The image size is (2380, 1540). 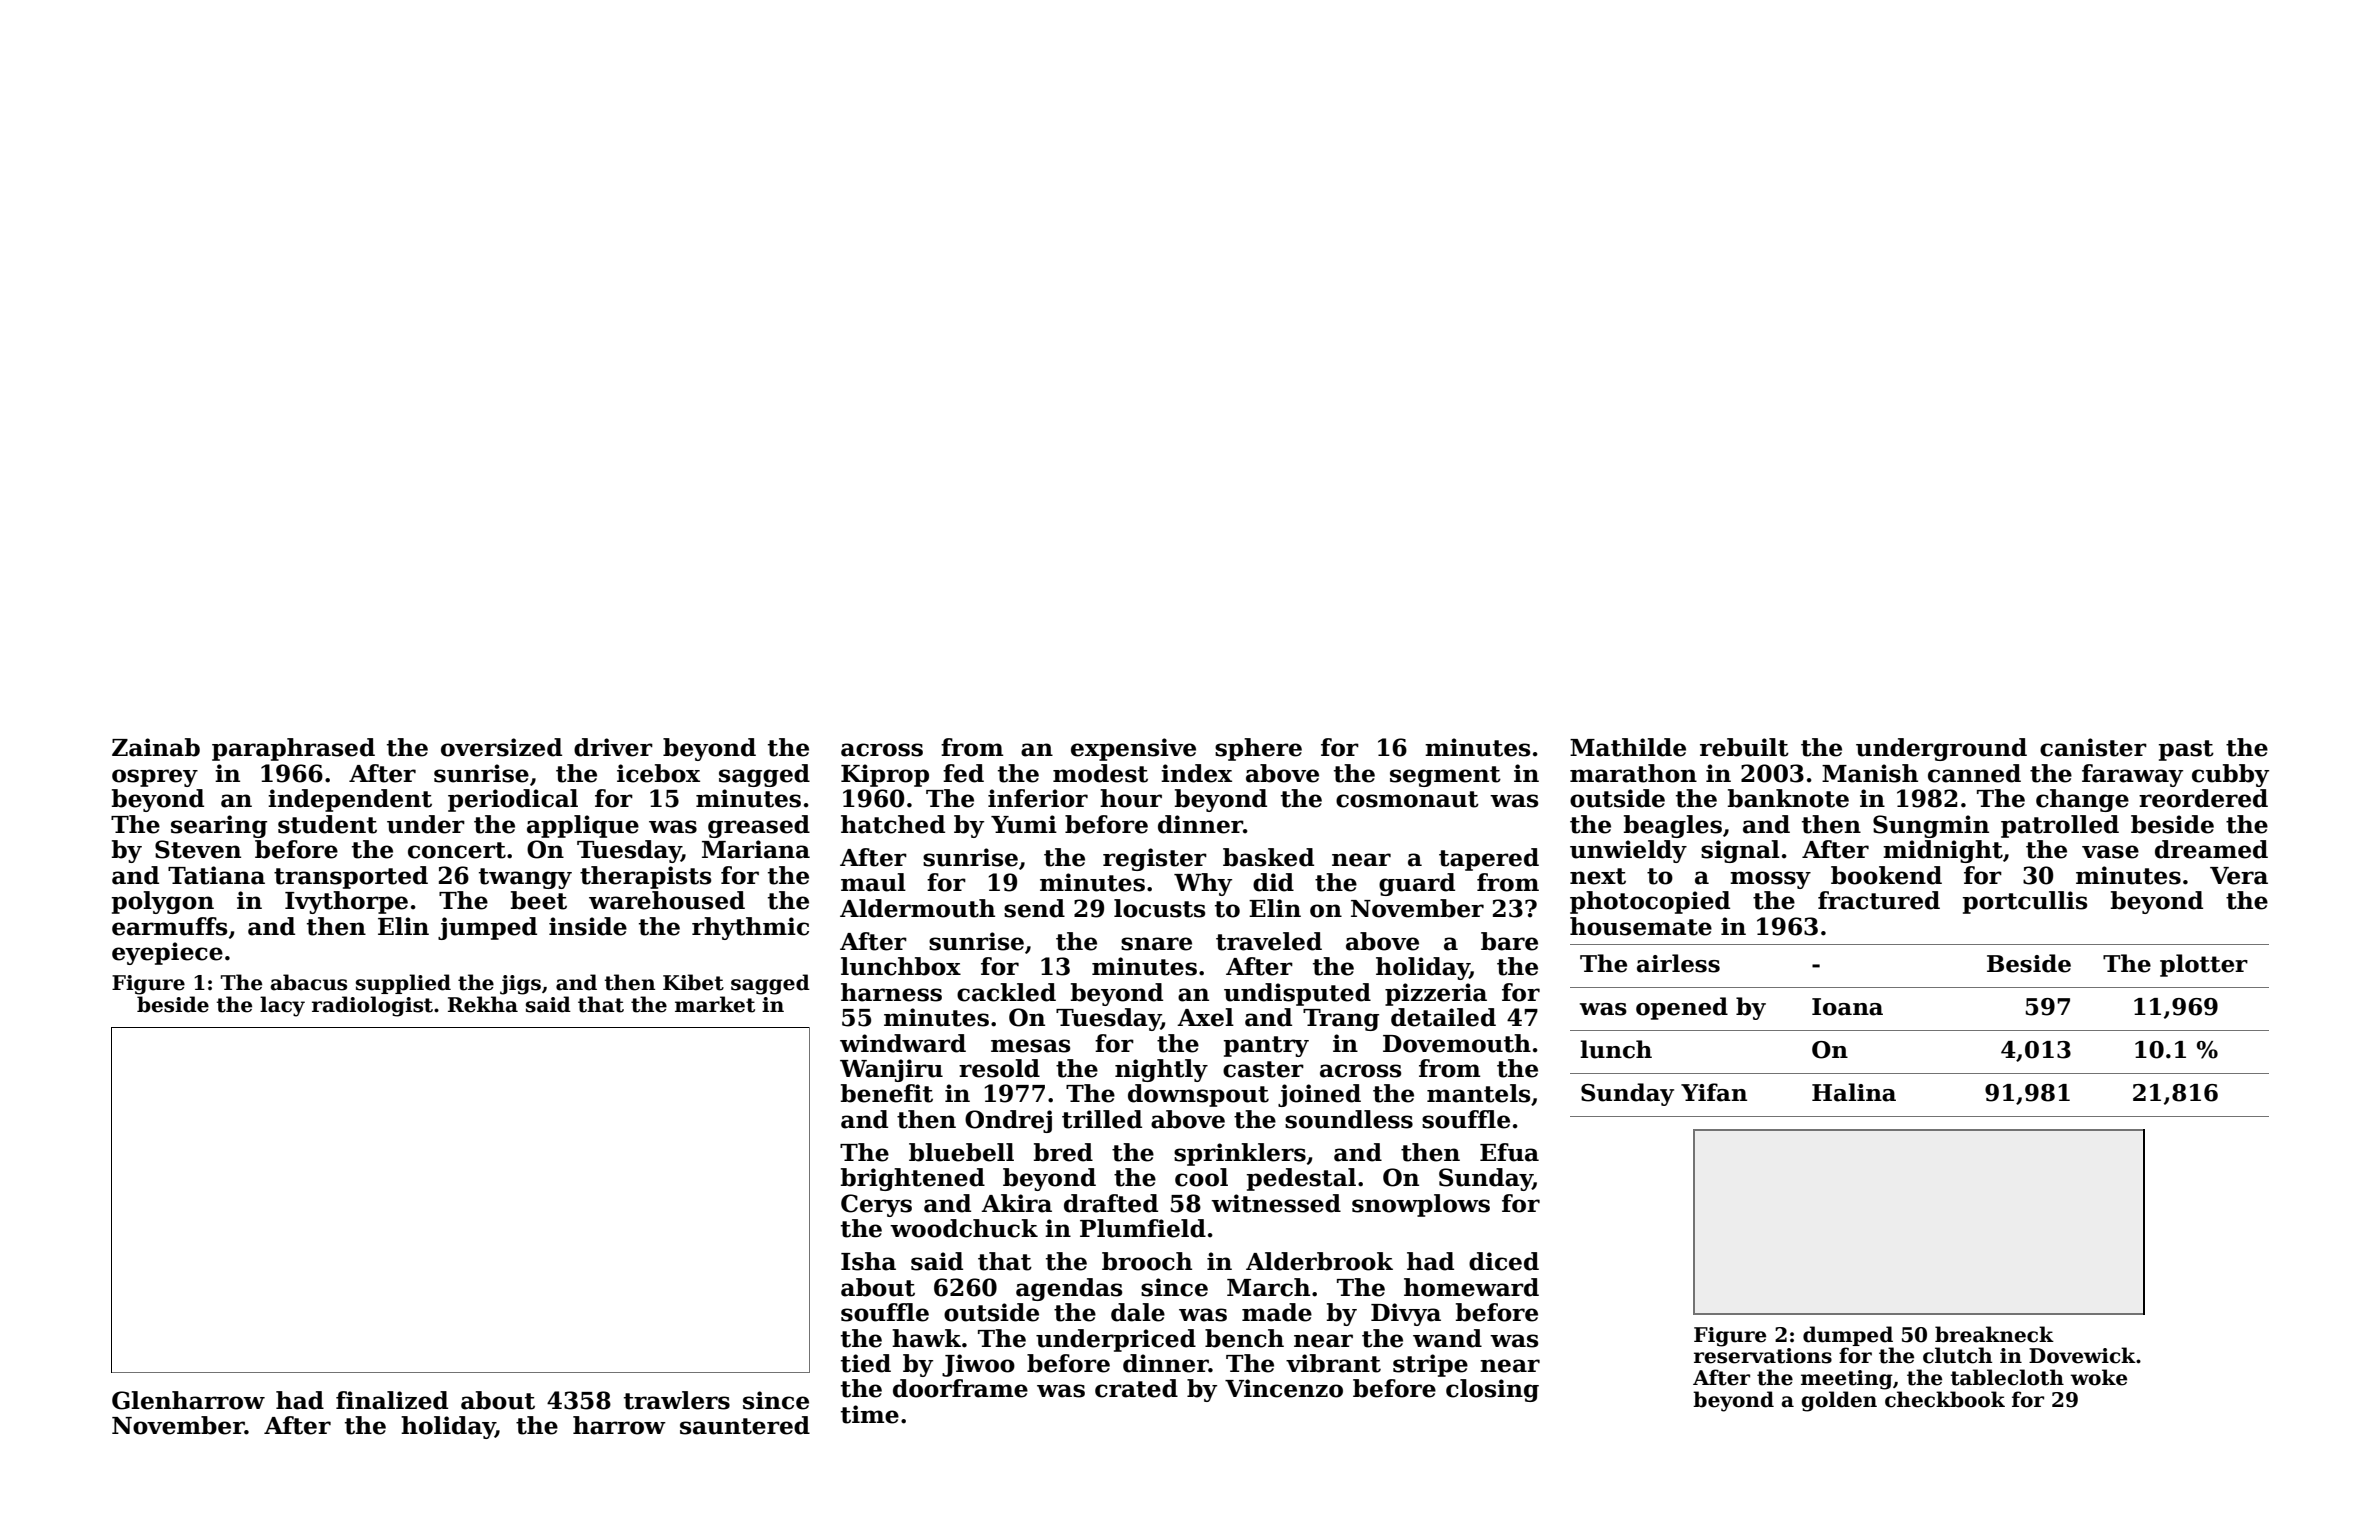 I want to click on oversized, so click(x=501, y=747).
